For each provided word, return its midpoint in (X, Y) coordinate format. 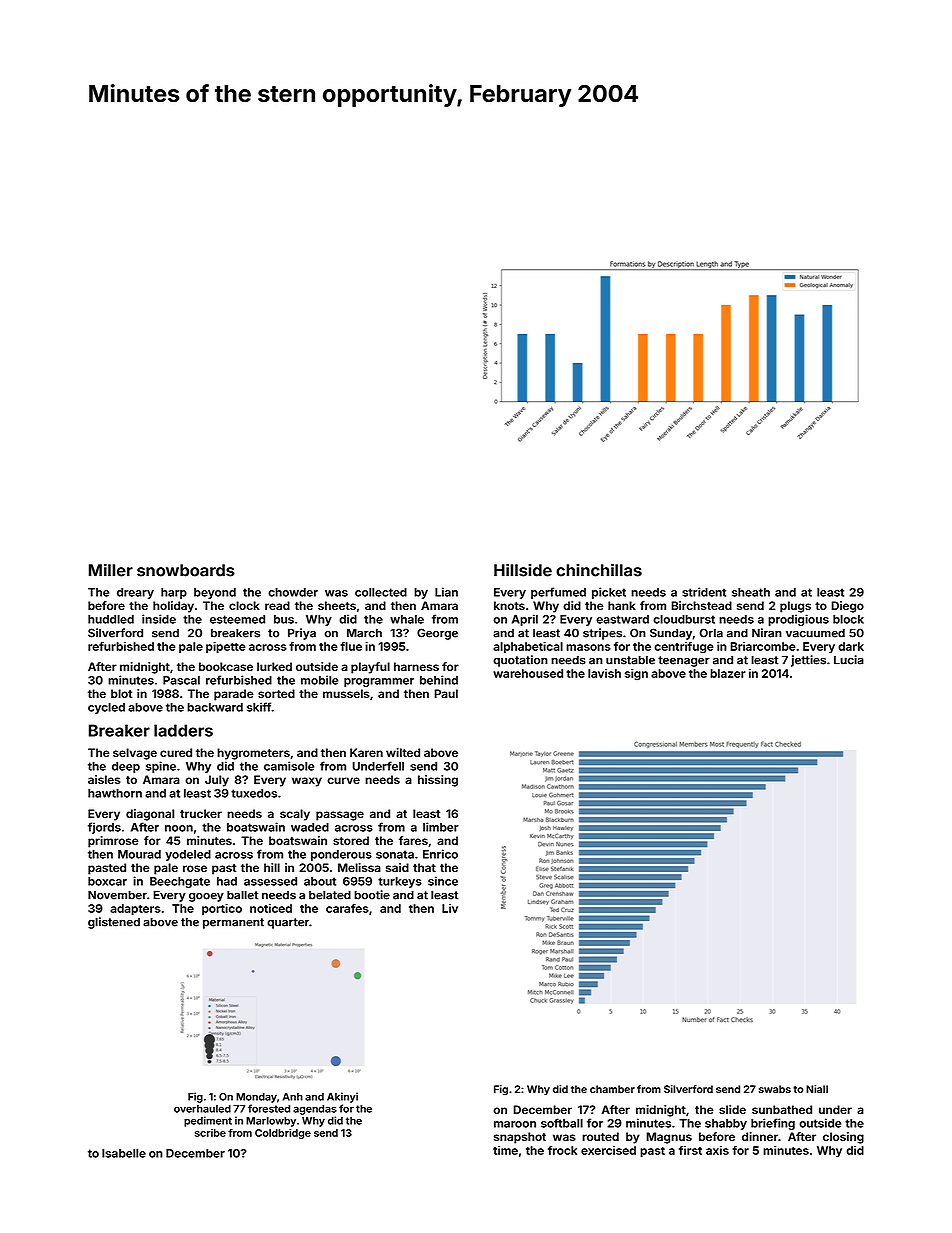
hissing (438, 781)
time (505, 1150)
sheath (751, 592)
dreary (135, 593)
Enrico (440, 854)
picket (609, 593)
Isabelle (124, 1153)
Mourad (139, 854)
